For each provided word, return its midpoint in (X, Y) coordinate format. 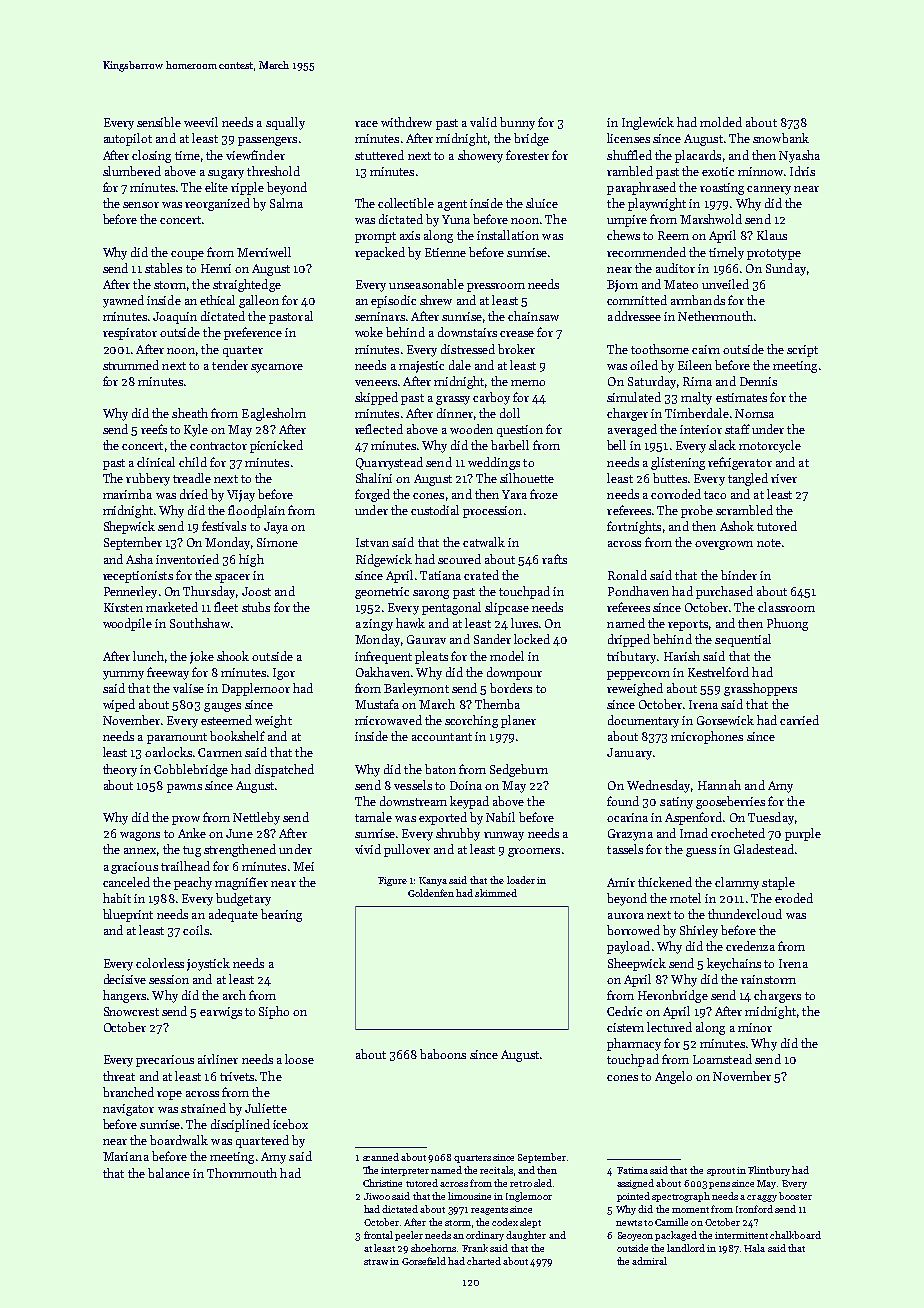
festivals (224, 526)
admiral (649, 1261)
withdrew (406, 122)
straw (376, 1262)
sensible (159, 122)
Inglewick (648, 123)
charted (484, 1261)
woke (369, 332)
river (784, 478)
